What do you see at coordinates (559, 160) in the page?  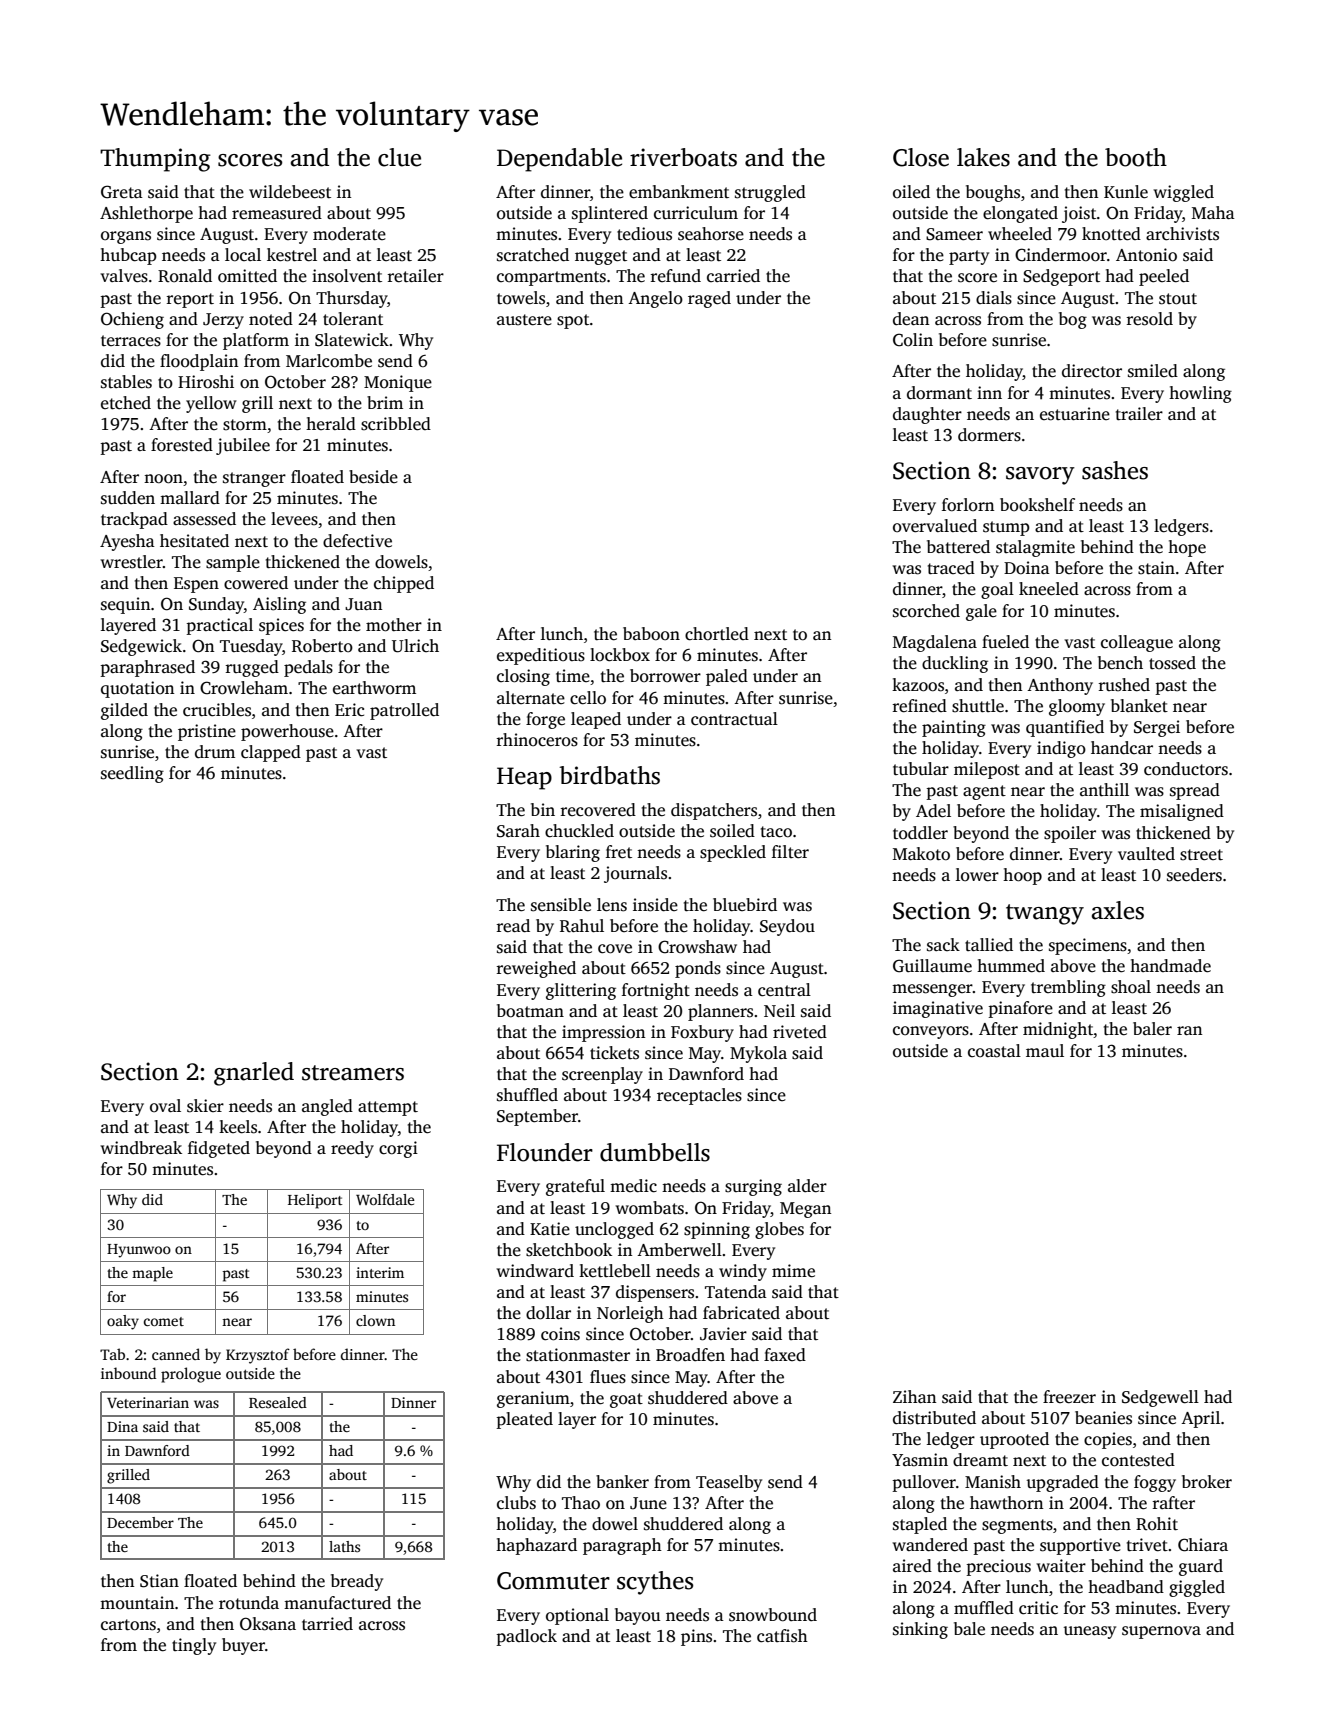 I see `Dependable` at bounding box center [559, 160].
